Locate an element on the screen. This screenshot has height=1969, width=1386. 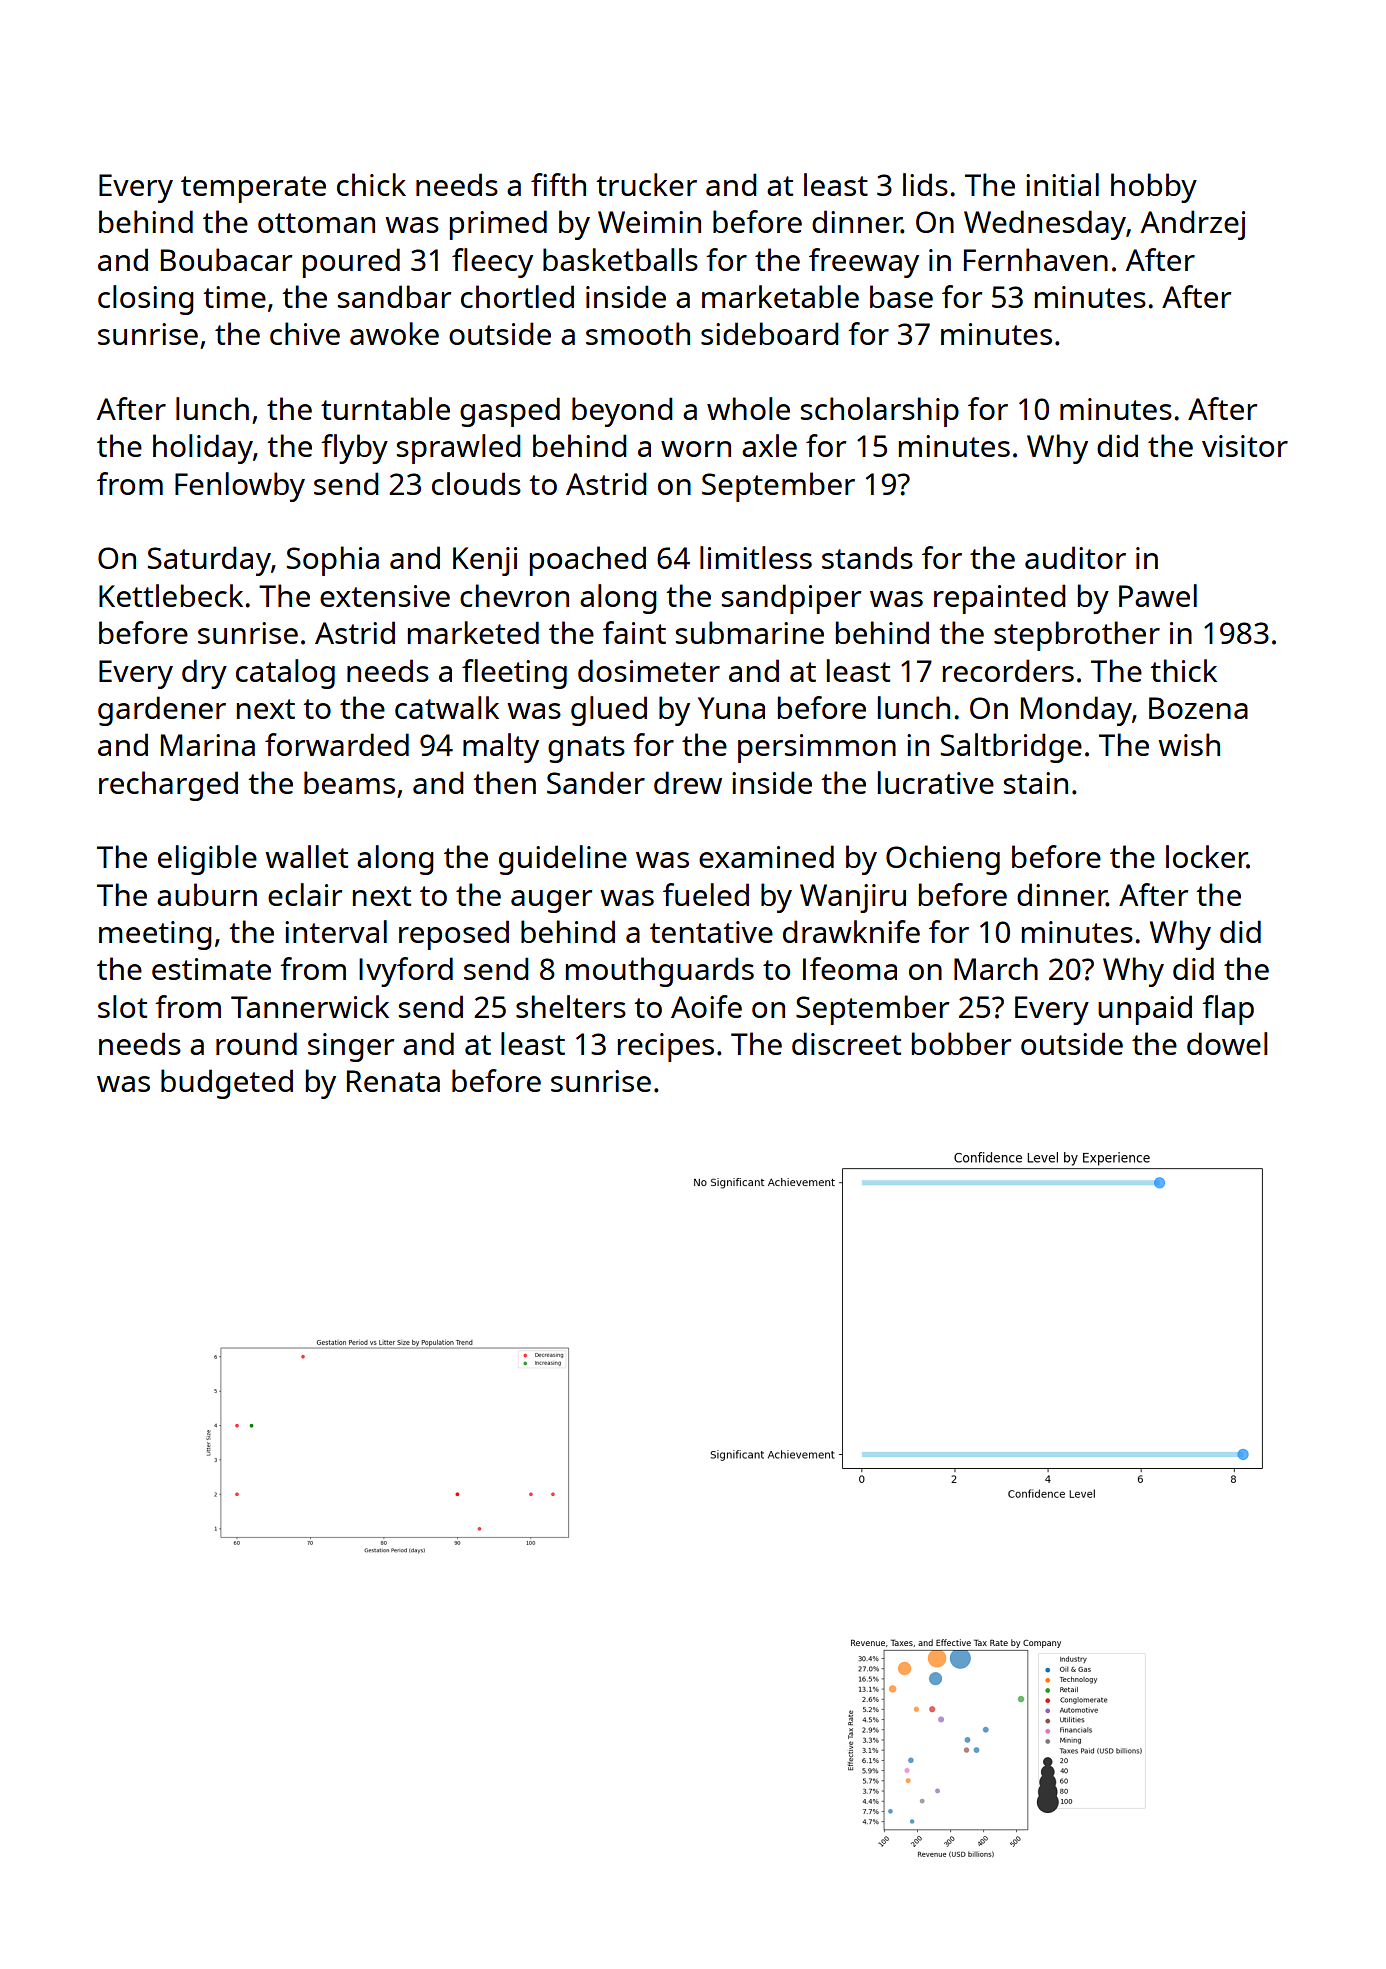
lids is located at coordinates (925, 184).
